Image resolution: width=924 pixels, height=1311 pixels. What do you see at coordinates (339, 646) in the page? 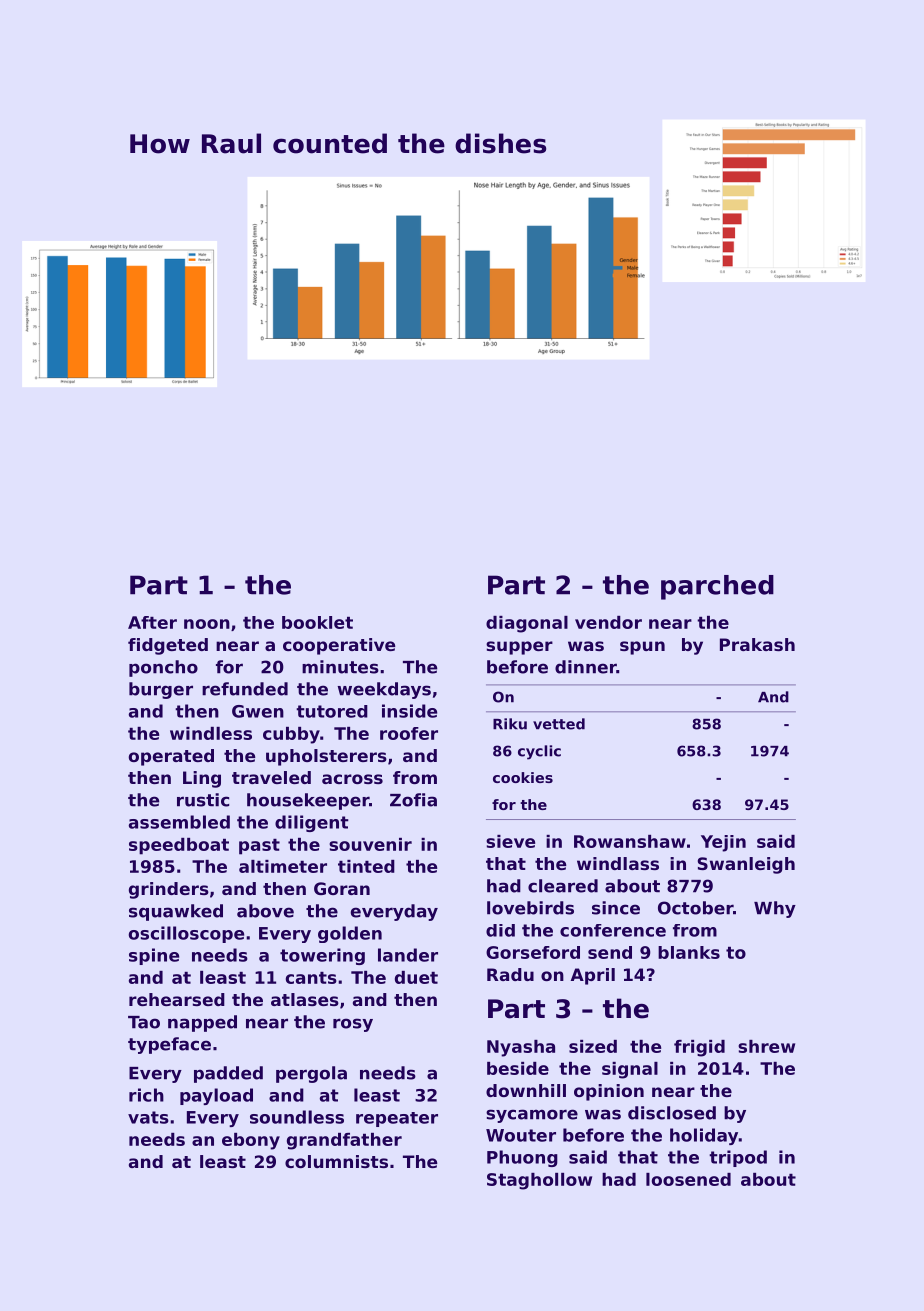
I see `cooperative` at bounding box center [339, 646].
